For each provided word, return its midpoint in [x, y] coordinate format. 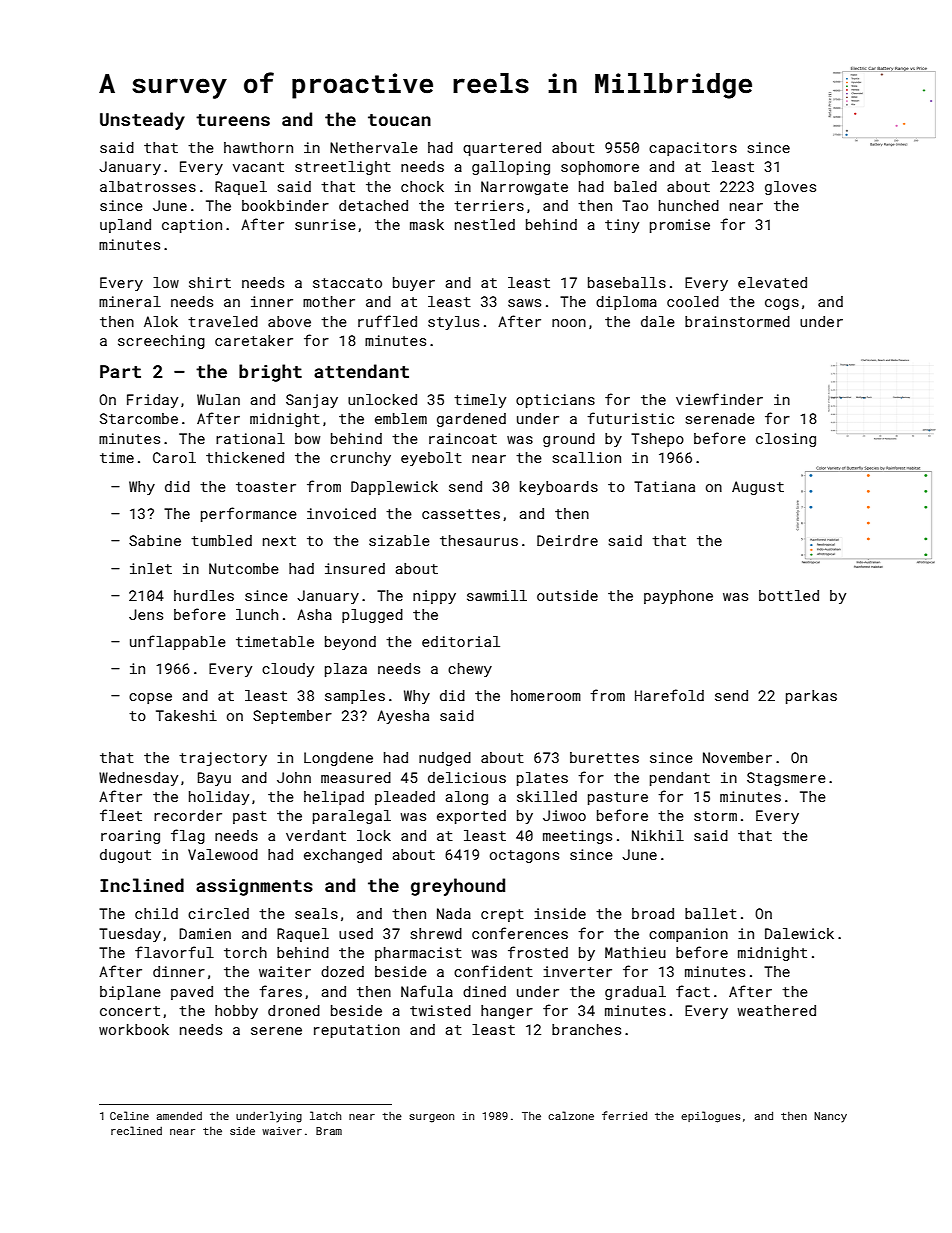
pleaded [405, 798]
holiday [219, 798]
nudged [445, 759]
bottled [789, 595]
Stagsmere [786, 779]
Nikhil [658, 835]
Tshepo [657, 440]
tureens [233, 120]
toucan [399, 120]
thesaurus [479, 540]
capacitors [693, 149]
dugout [125, 856]
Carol [174, 457]
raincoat [463, 438]
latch [325, 1115]
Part [120, 371]
